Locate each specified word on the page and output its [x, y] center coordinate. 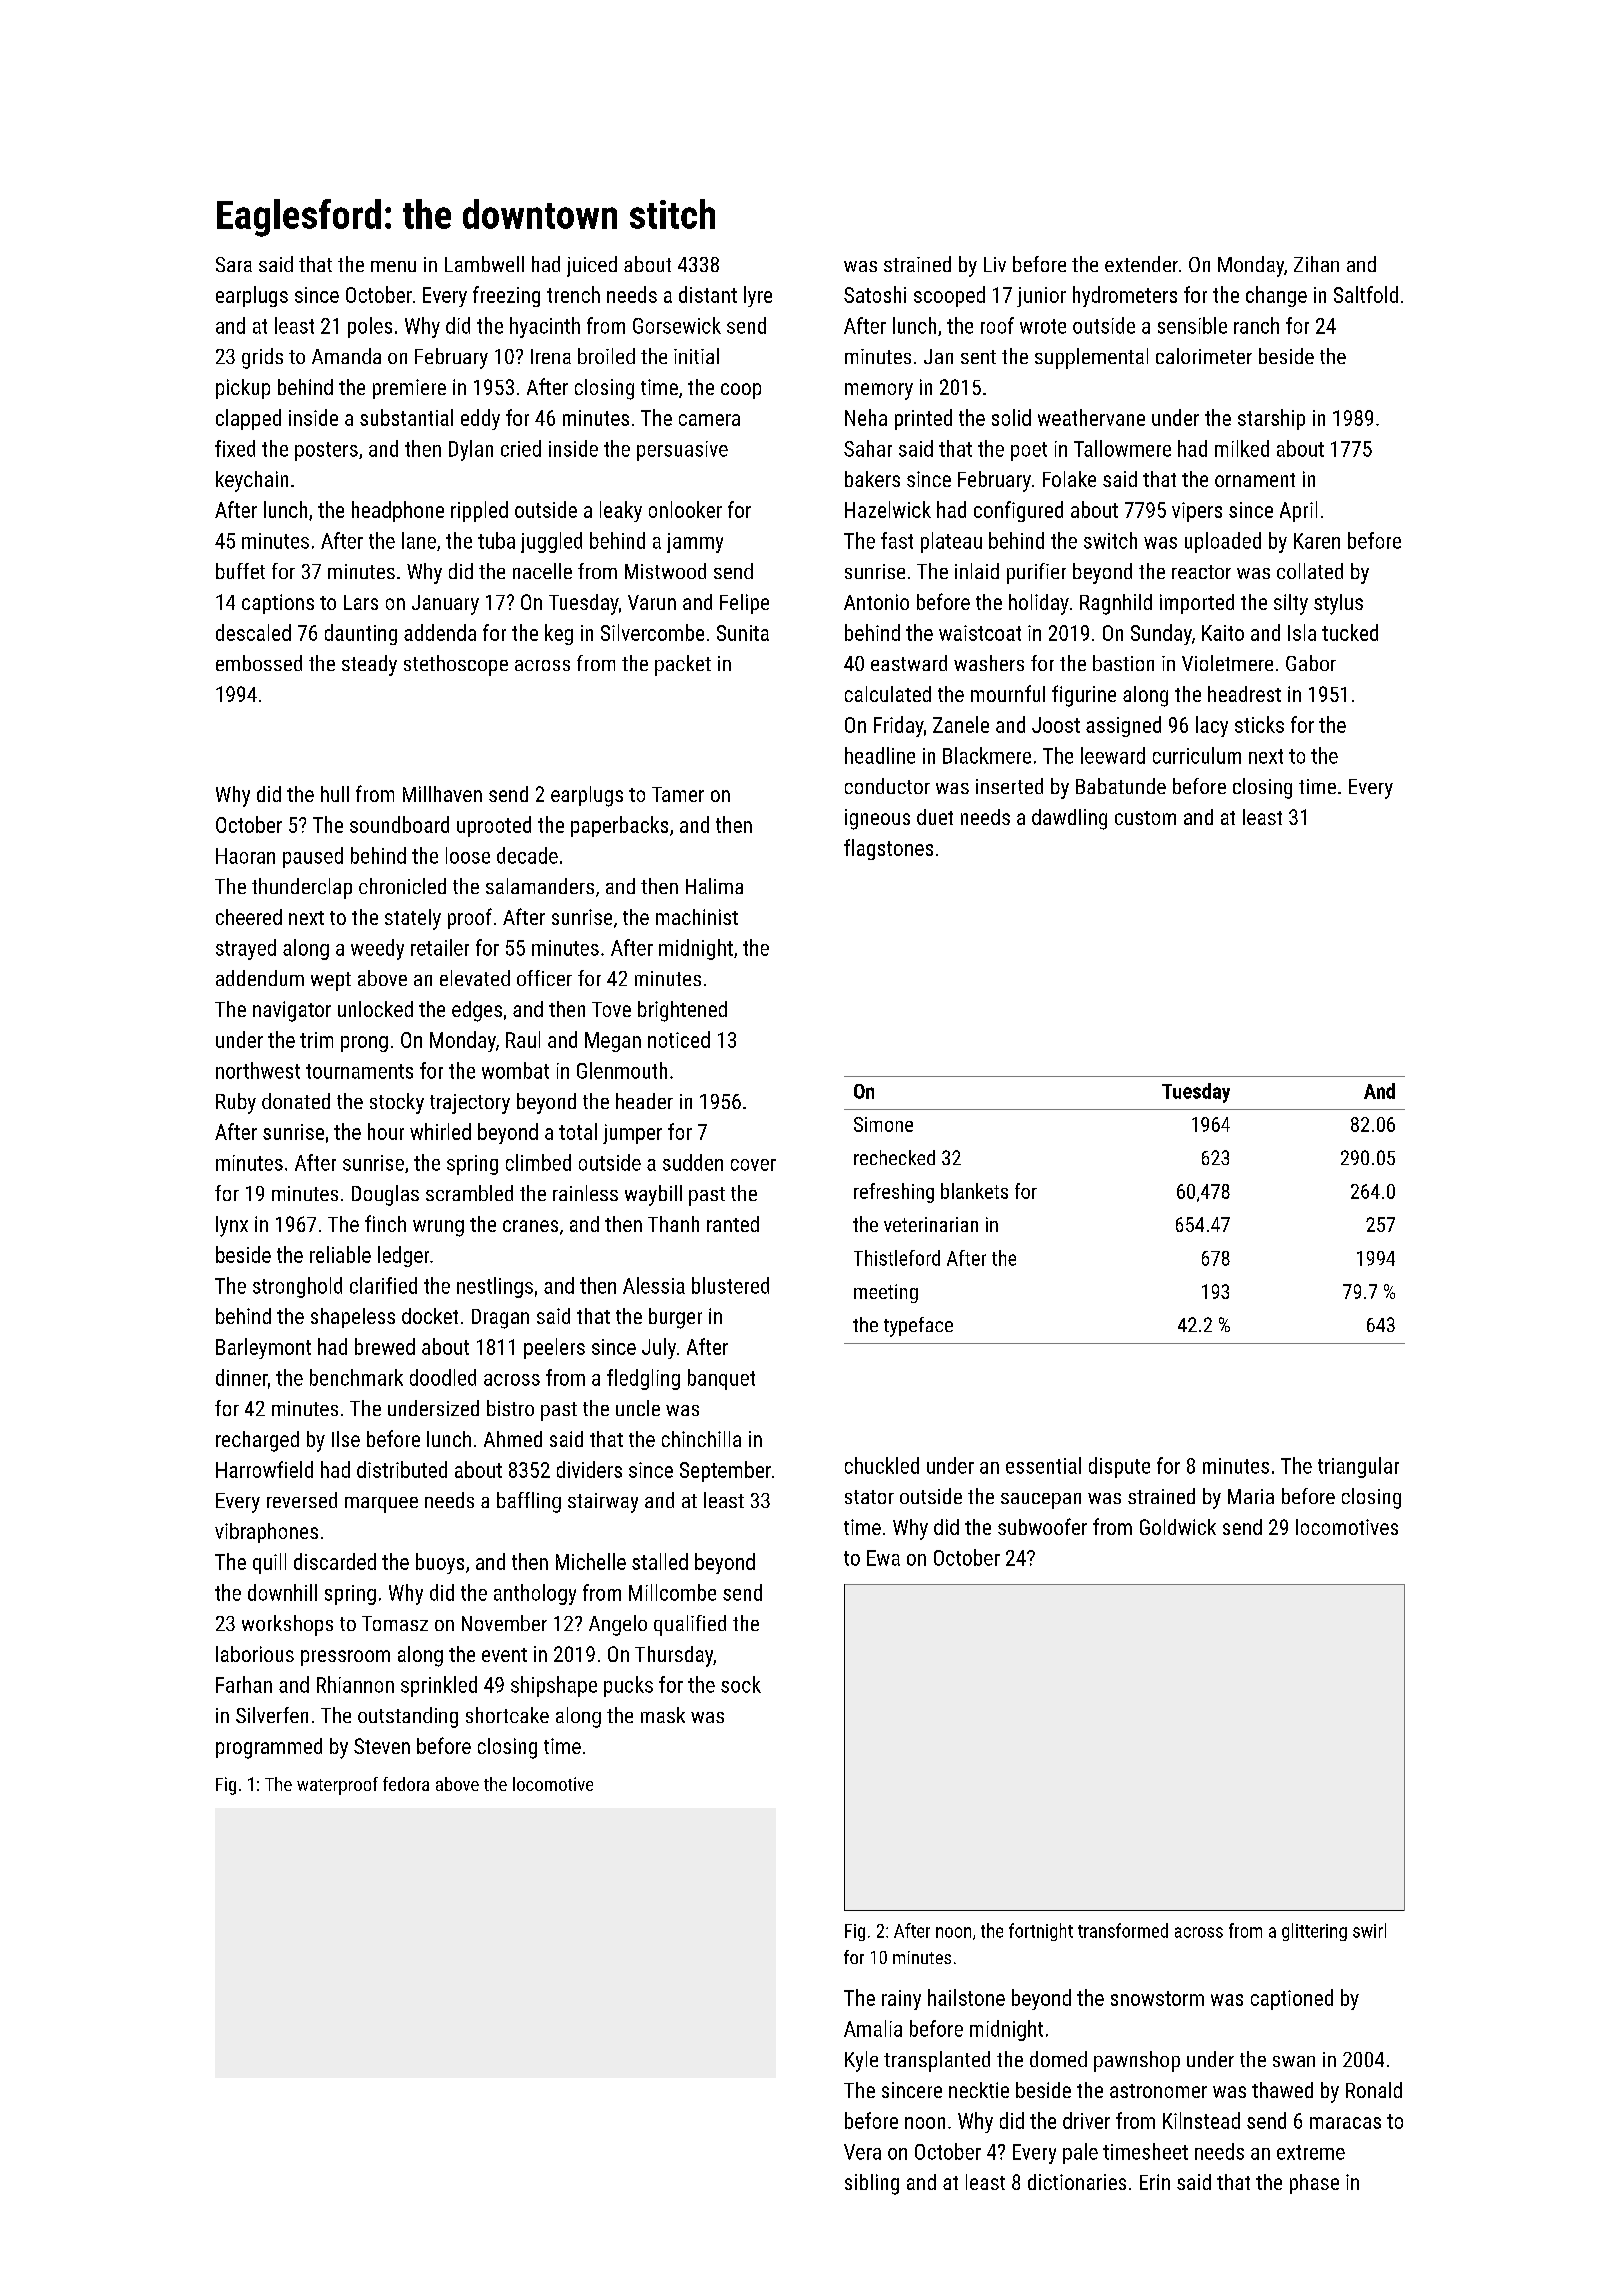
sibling [872, 2184]
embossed [259, 663]
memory [879, 391]
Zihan [1316, 264]
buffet [240, 571]
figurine [1084, 696]
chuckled [882, 1465]
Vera [862, 2152]
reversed [302, 1500]
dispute [1119, 1467]
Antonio [876, 602]
